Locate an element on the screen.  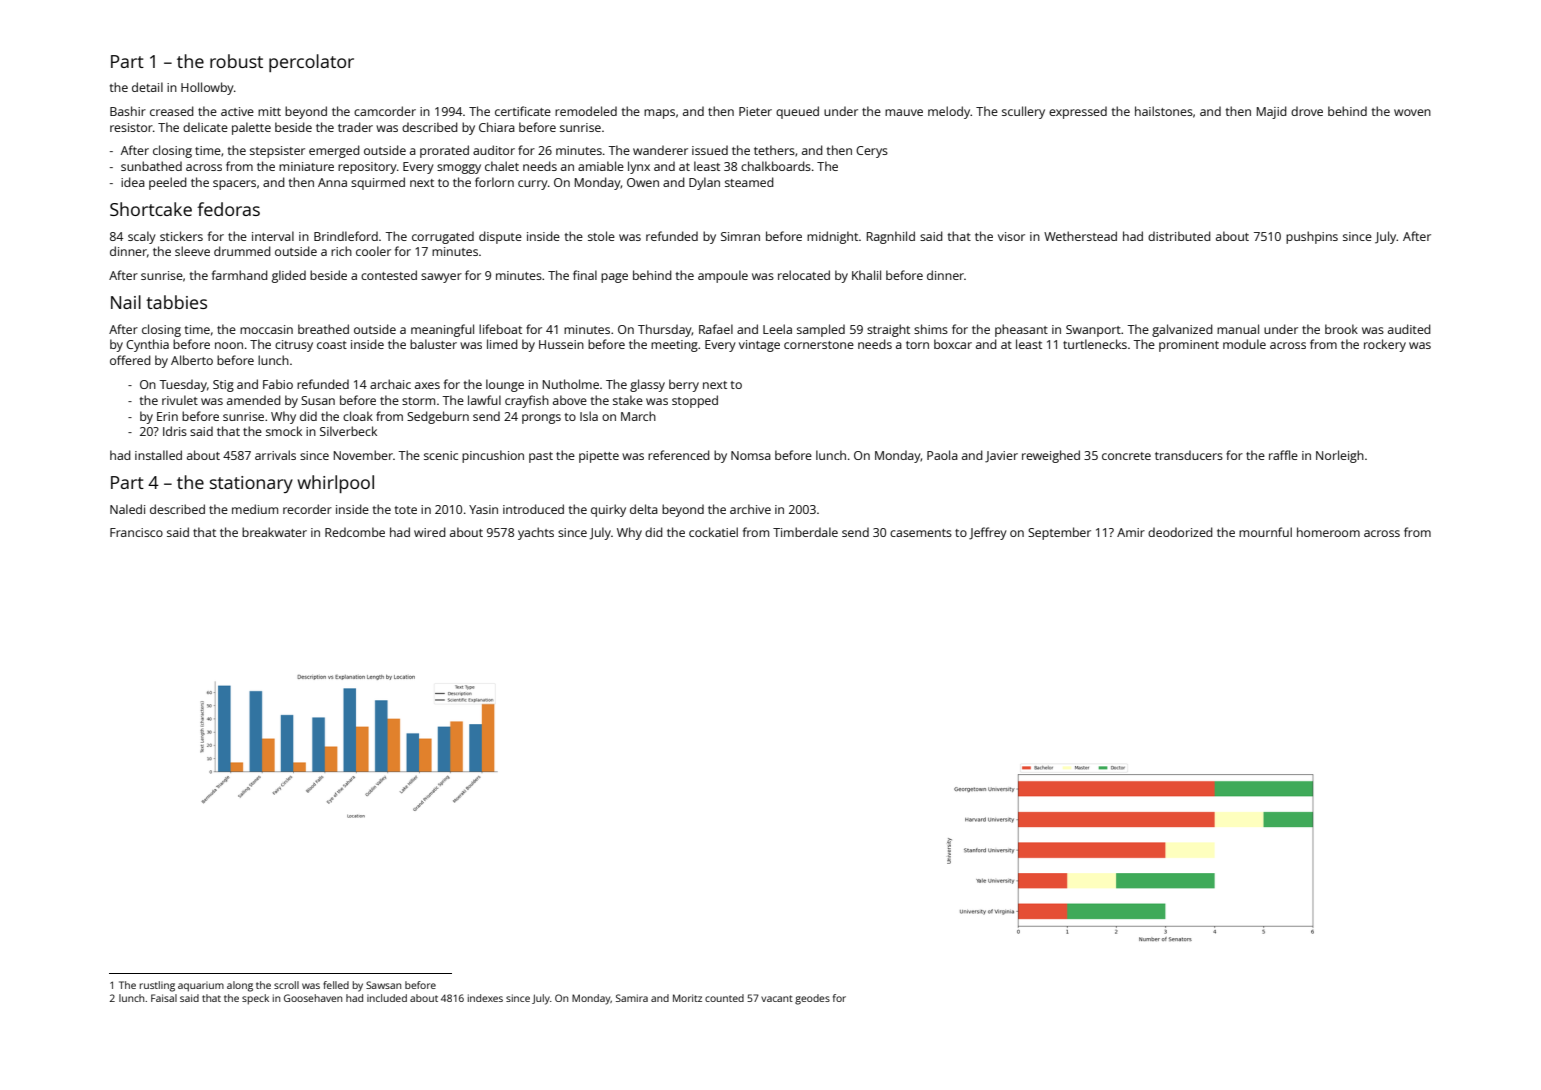
stole is located at coordinates (601, 236).
